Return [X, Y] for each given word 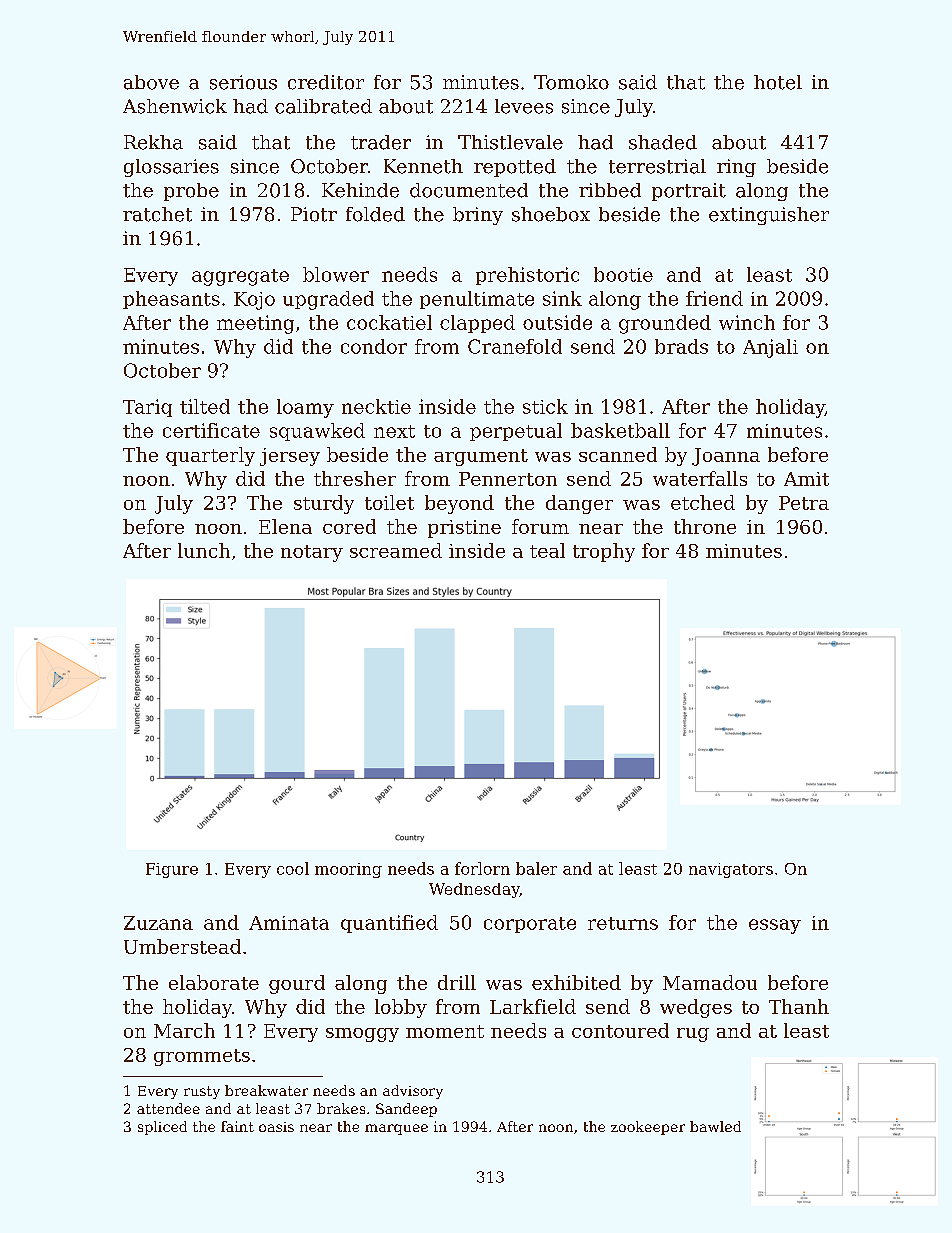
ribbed [610, 190]
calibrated [323, 106]
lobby [401, 1008]
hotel [778, 82]
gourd [297, 984]
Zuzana [158, 923]
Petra [804, 503]
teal [547, 550]
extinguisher [769, 216]
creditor [326, 82]
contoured [620, 1030]
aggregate [240, 277]
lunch [204, 550]
